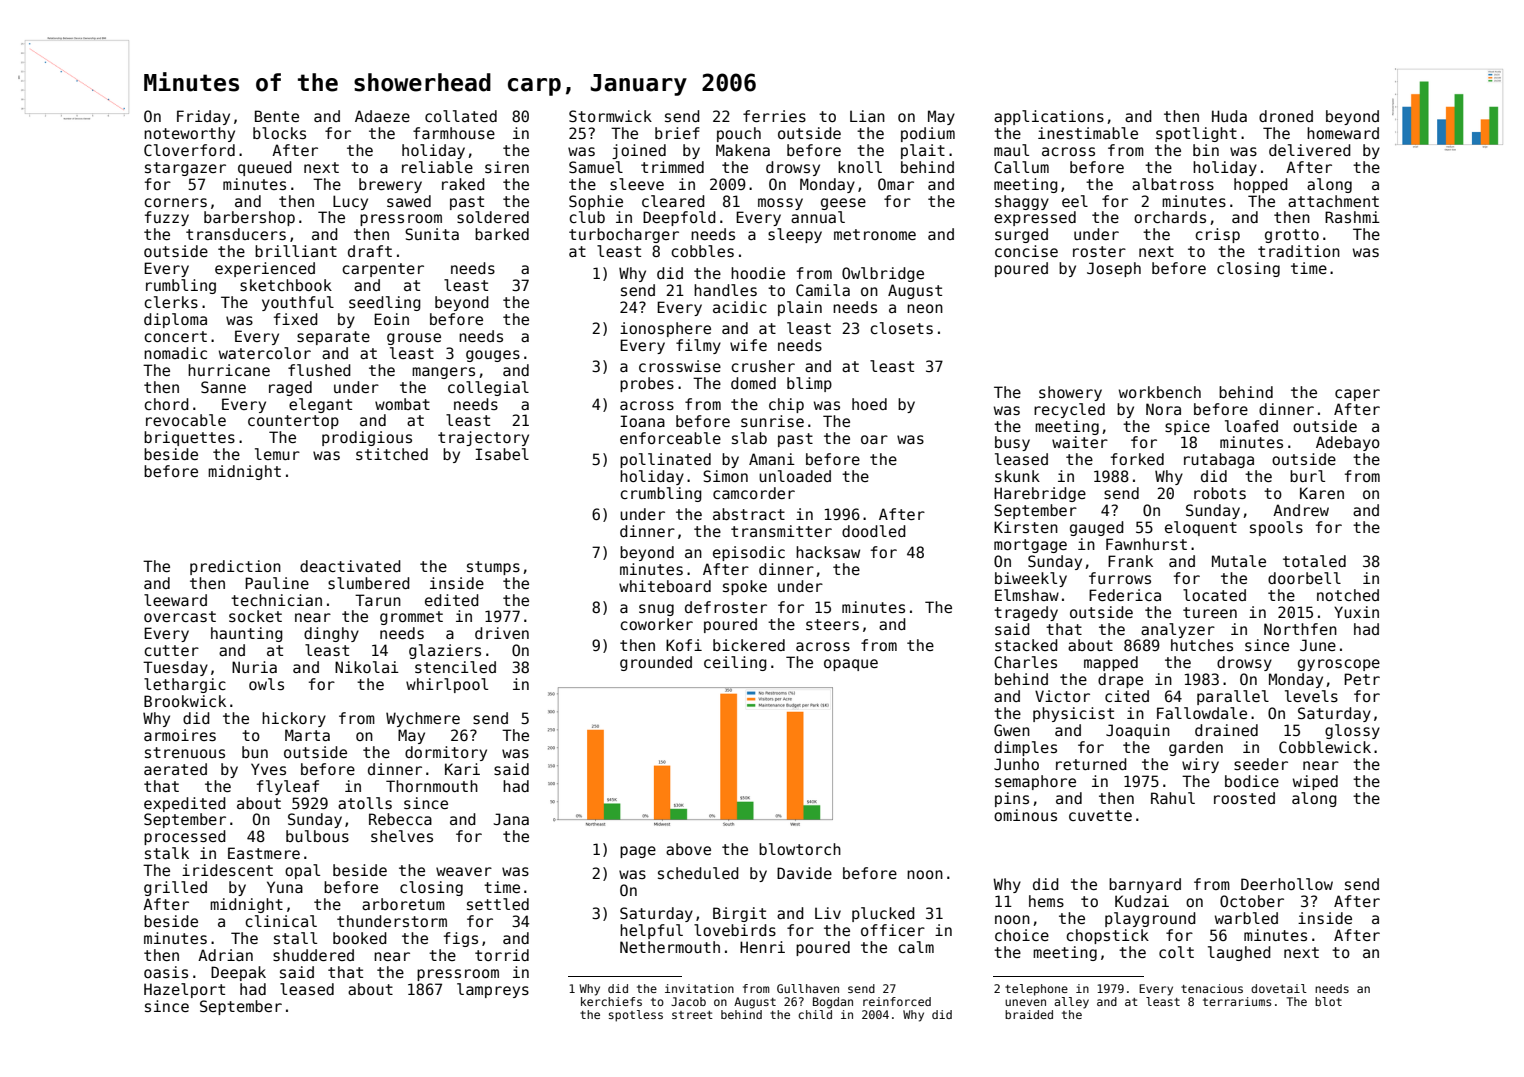  I want to click on terrariums, so click(1237, 1001).
